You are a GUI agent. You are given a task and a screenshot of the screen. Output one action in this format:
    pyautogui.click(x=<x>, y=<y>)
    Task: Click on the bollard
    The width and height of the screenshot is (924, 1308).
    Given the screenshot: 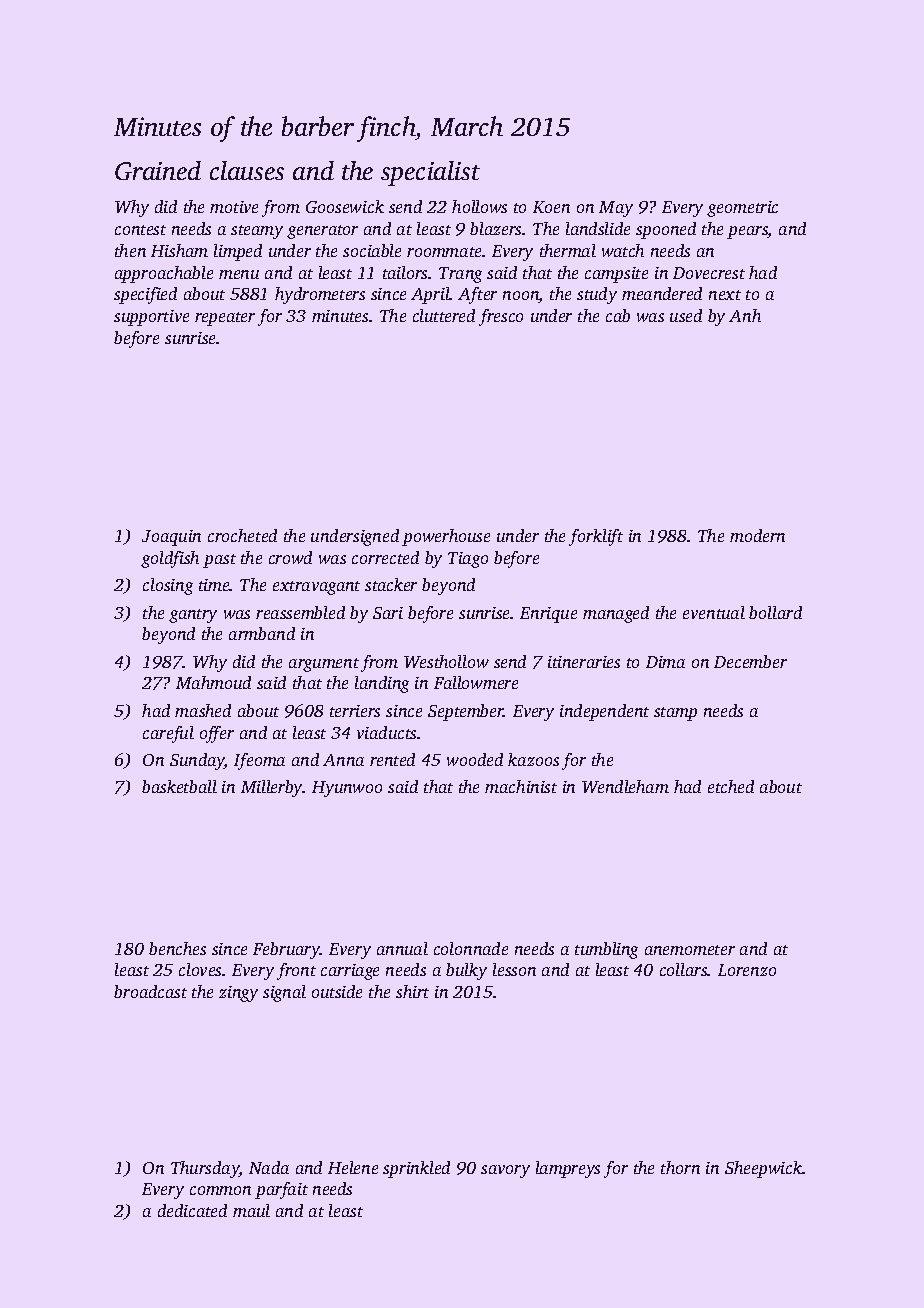 What is the action you would take?
    pyautogui.click(x=775, y=612)
